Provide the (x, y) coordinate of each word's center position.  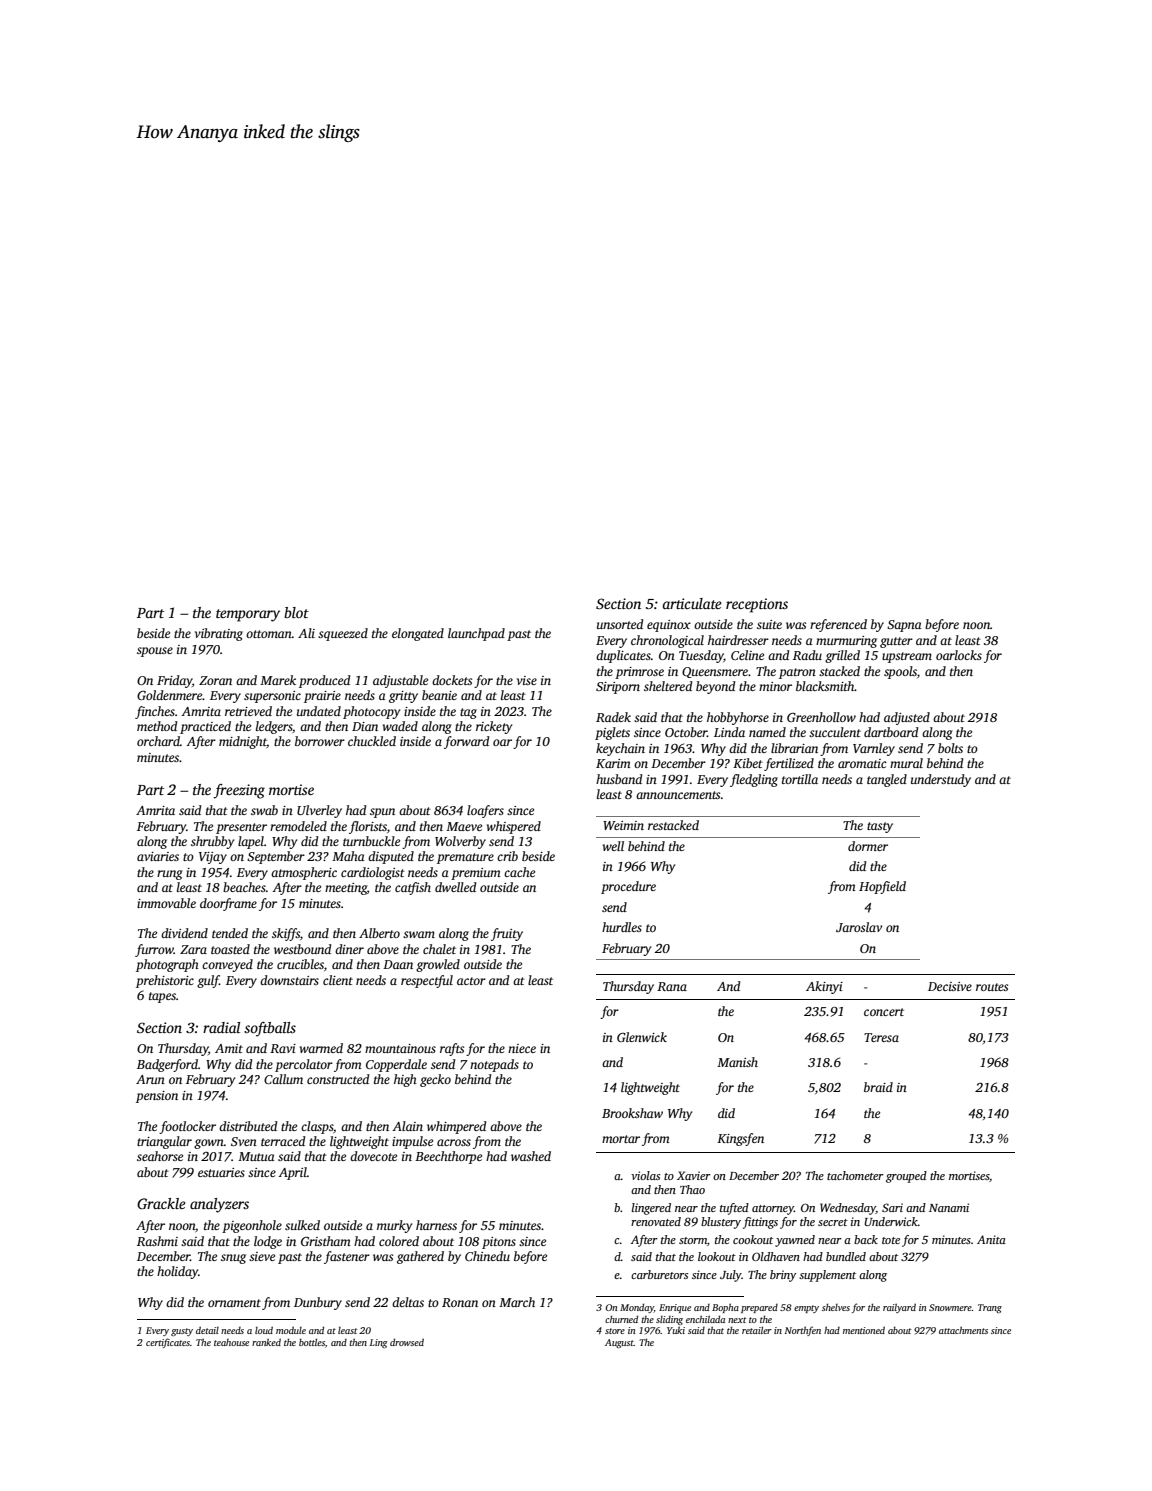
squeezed (343, 634)
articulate (692, 603)
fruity (507, 934)
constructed (338, 1079)
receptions (757, 605)
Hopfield (882, 887)
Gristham (326, 1241)
